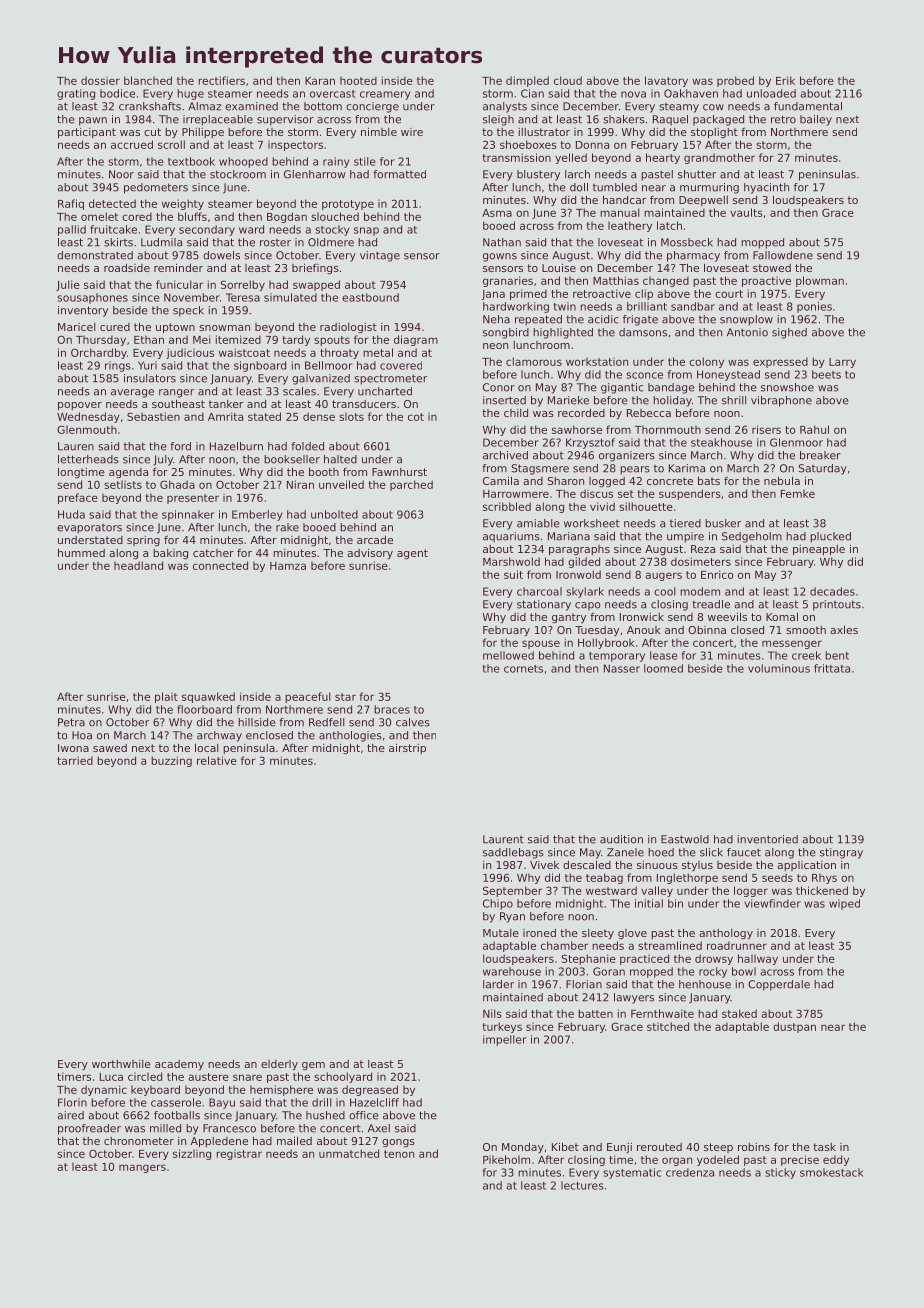 The width and height of the document is (924, 1308). What do you see at coordinates (685, 839) in the document?
I see `Eastwold` at bounding box center [685, 839].
